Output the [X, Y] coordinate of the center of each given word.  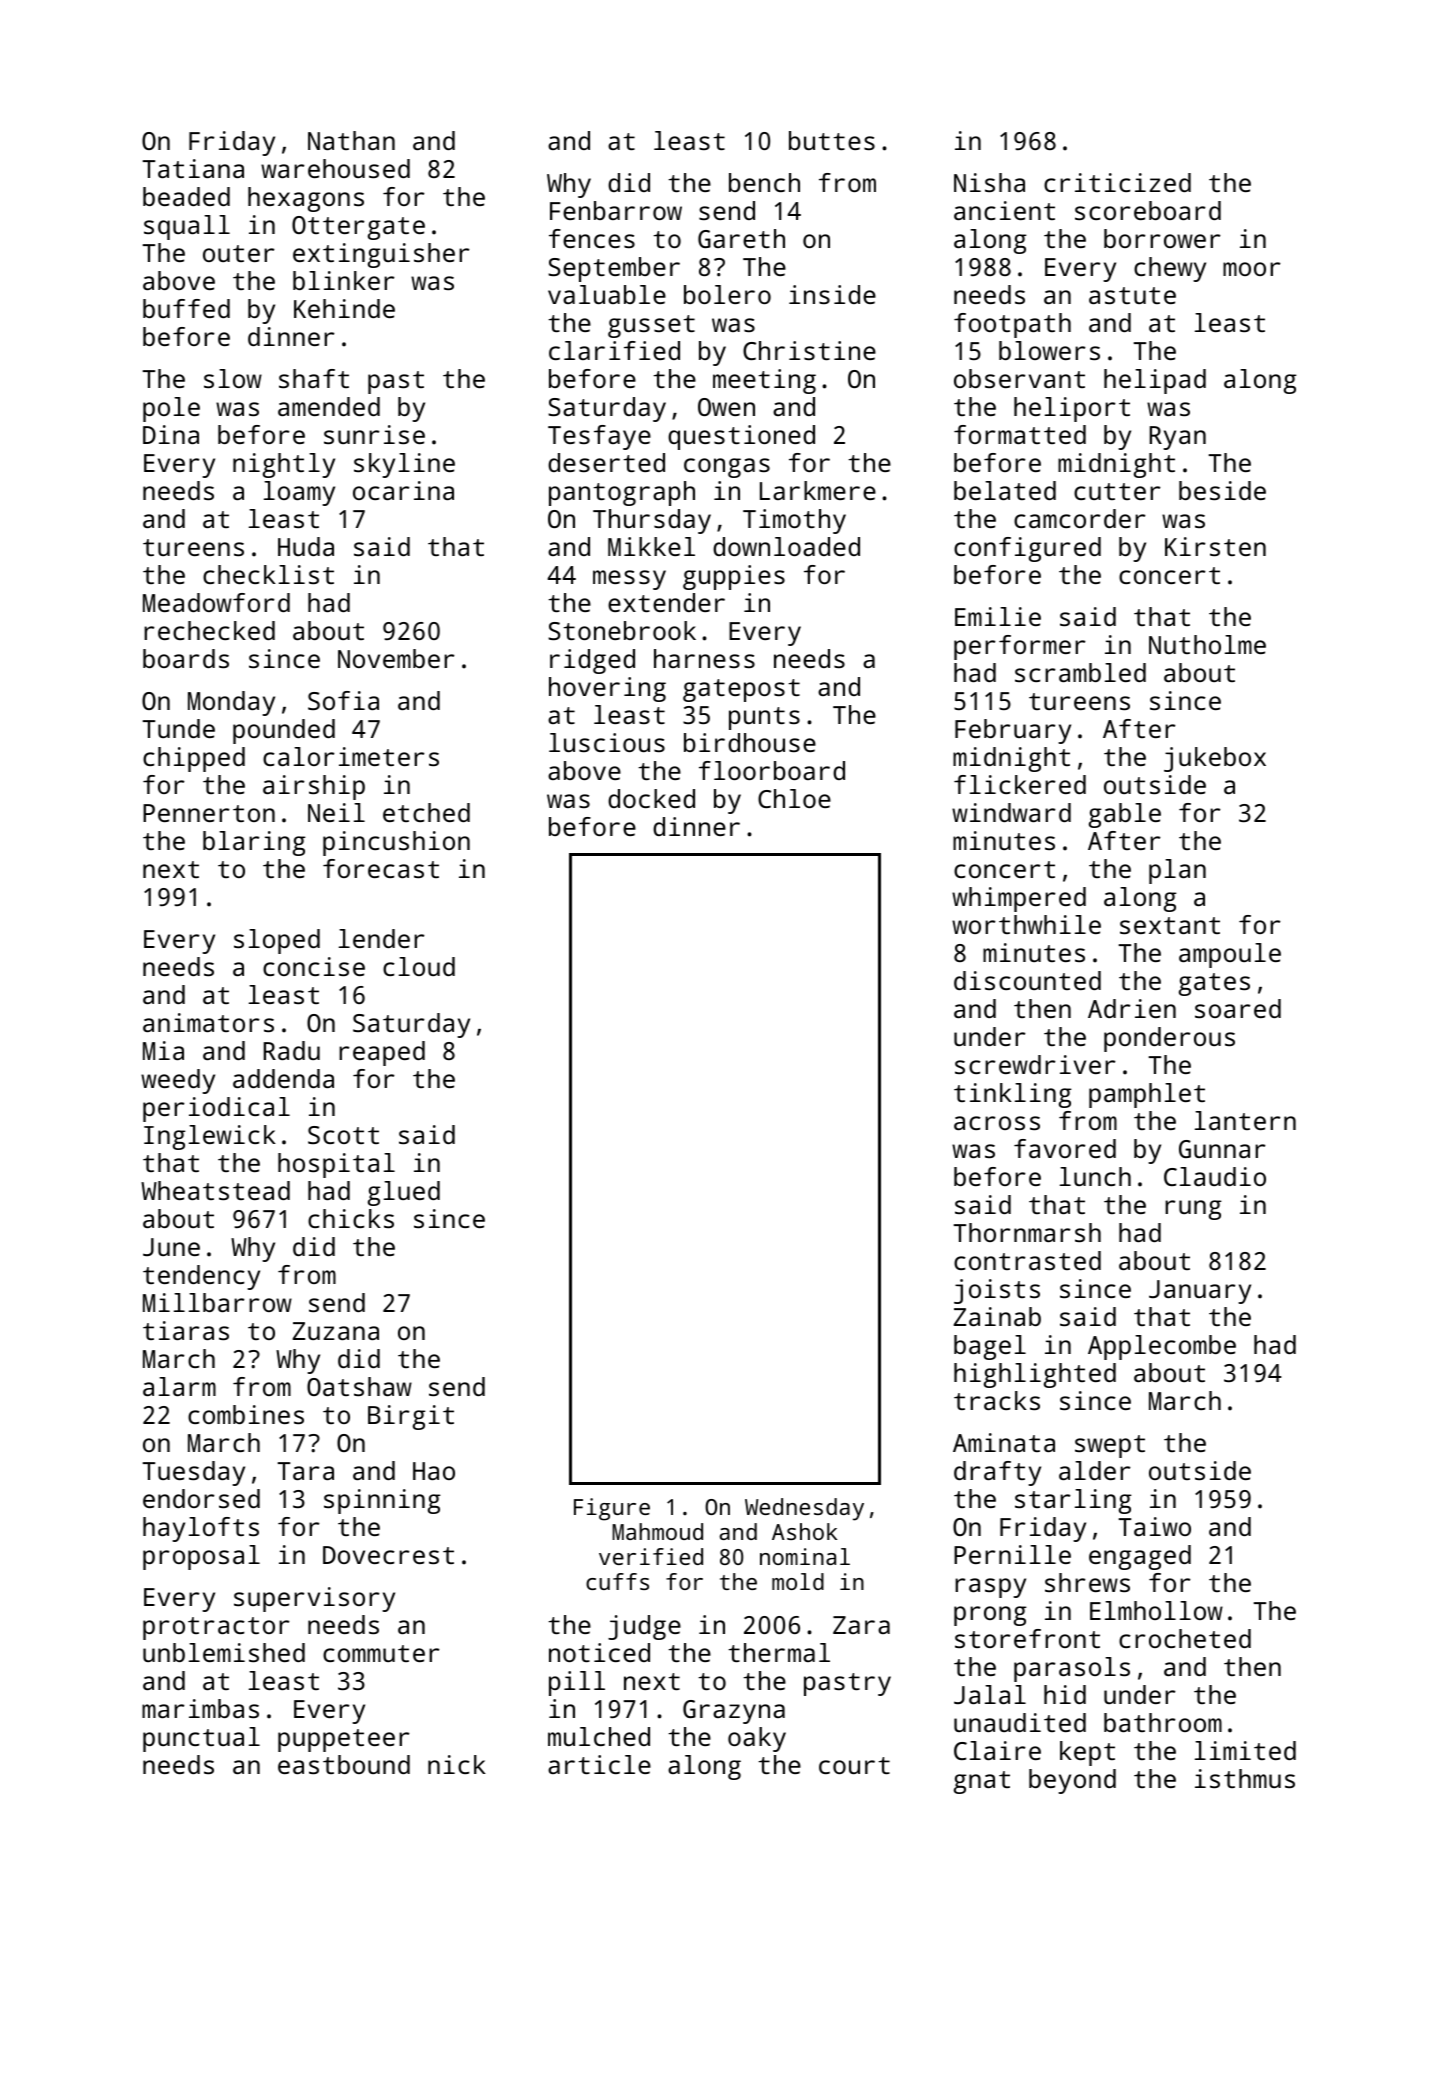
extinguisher [381, 255]
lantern [1245, 1120]
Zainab [997, 1316]
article [599, 1764]
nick [457, 1764]
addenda [283, 1078]
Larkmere [818, 490]
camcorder [1079, 518]
